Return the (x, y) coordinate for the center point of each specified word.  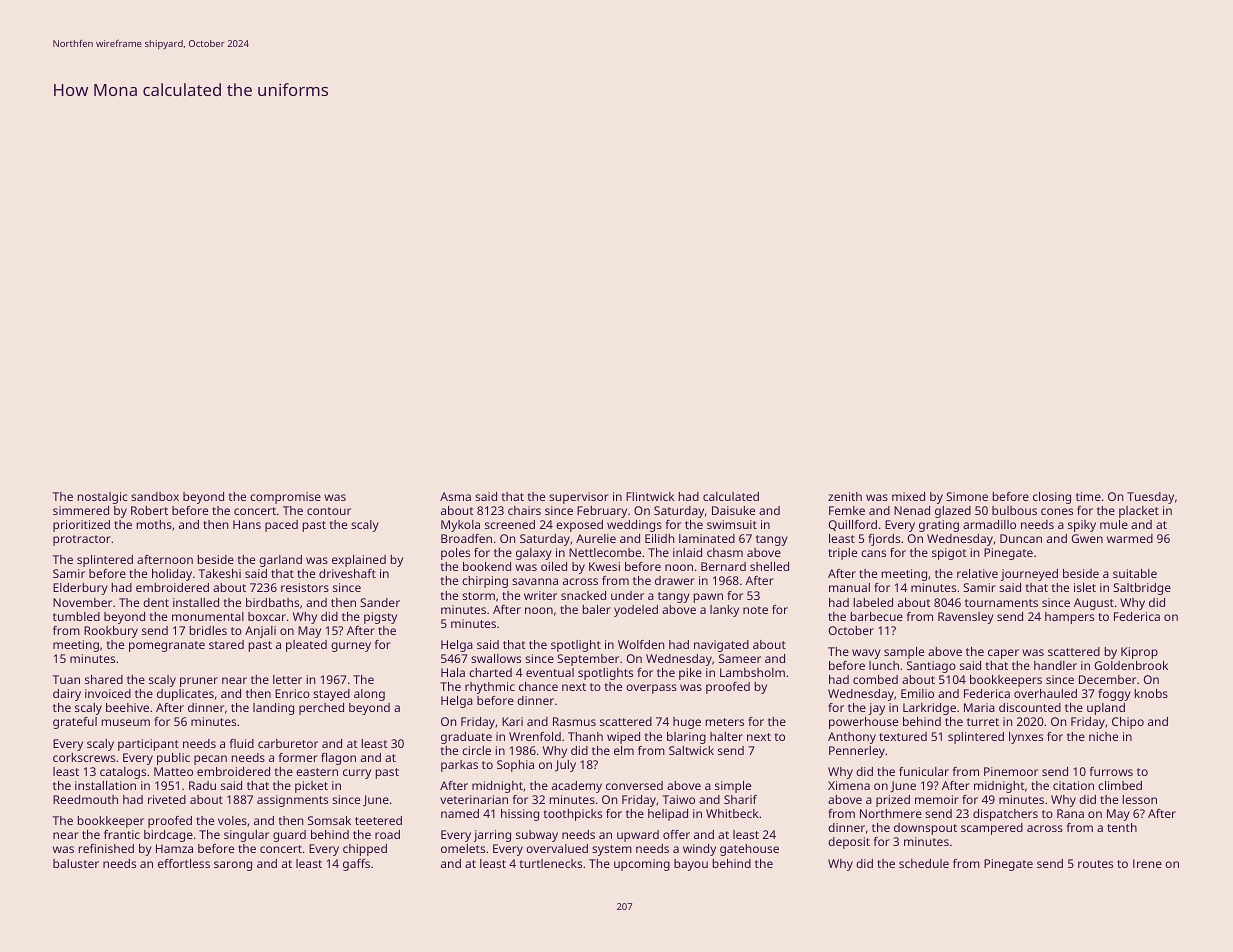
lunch (884, 665)
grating (939, 526)
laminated (707, 538)
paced (281, 526)
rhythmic (490, 688)
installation (105, 785)
